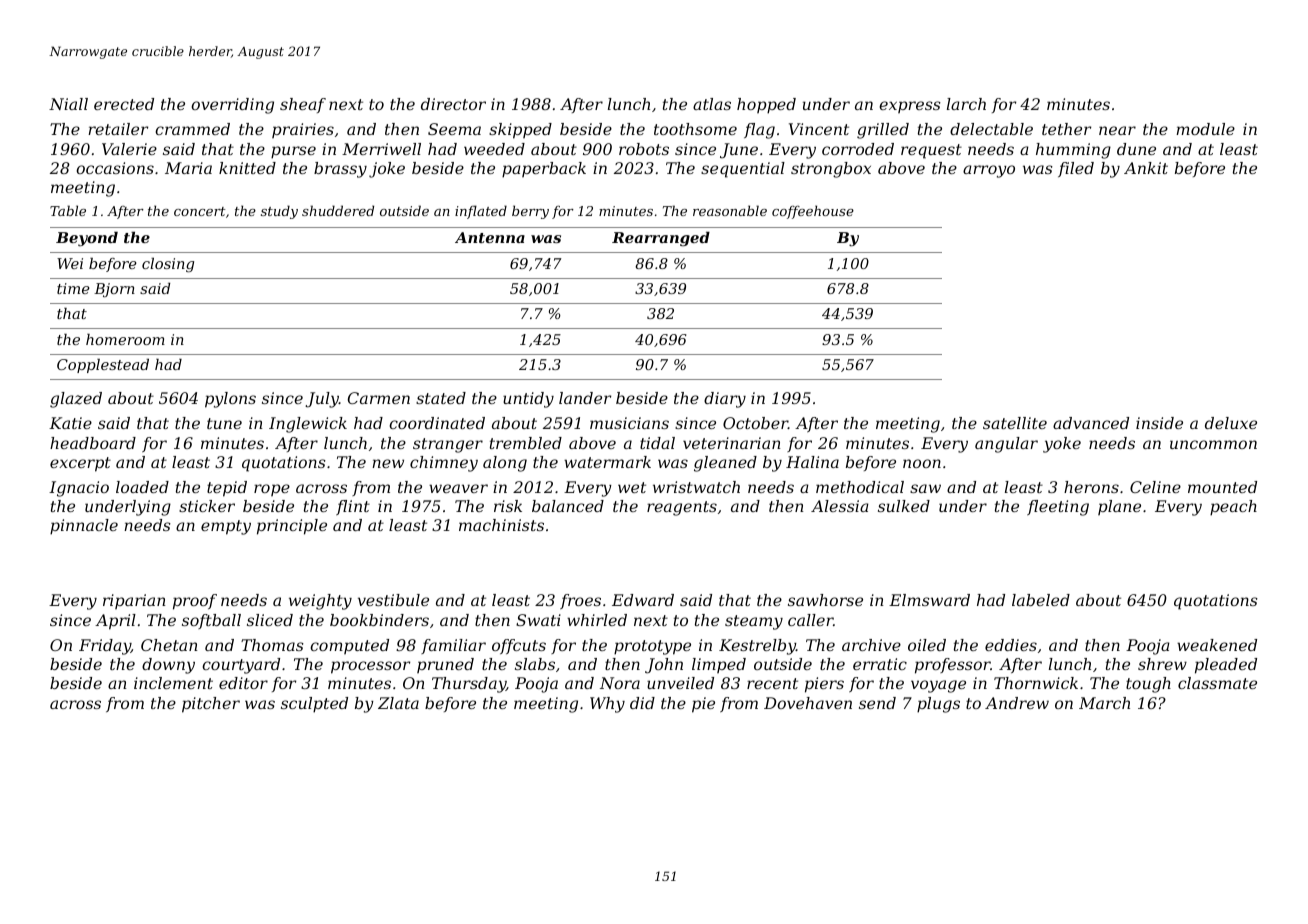 This image has height=924, width=1308. What do you see at coordinates (303, 105) in the image?
I see `sheaf` at bounding box center [303, 105].
